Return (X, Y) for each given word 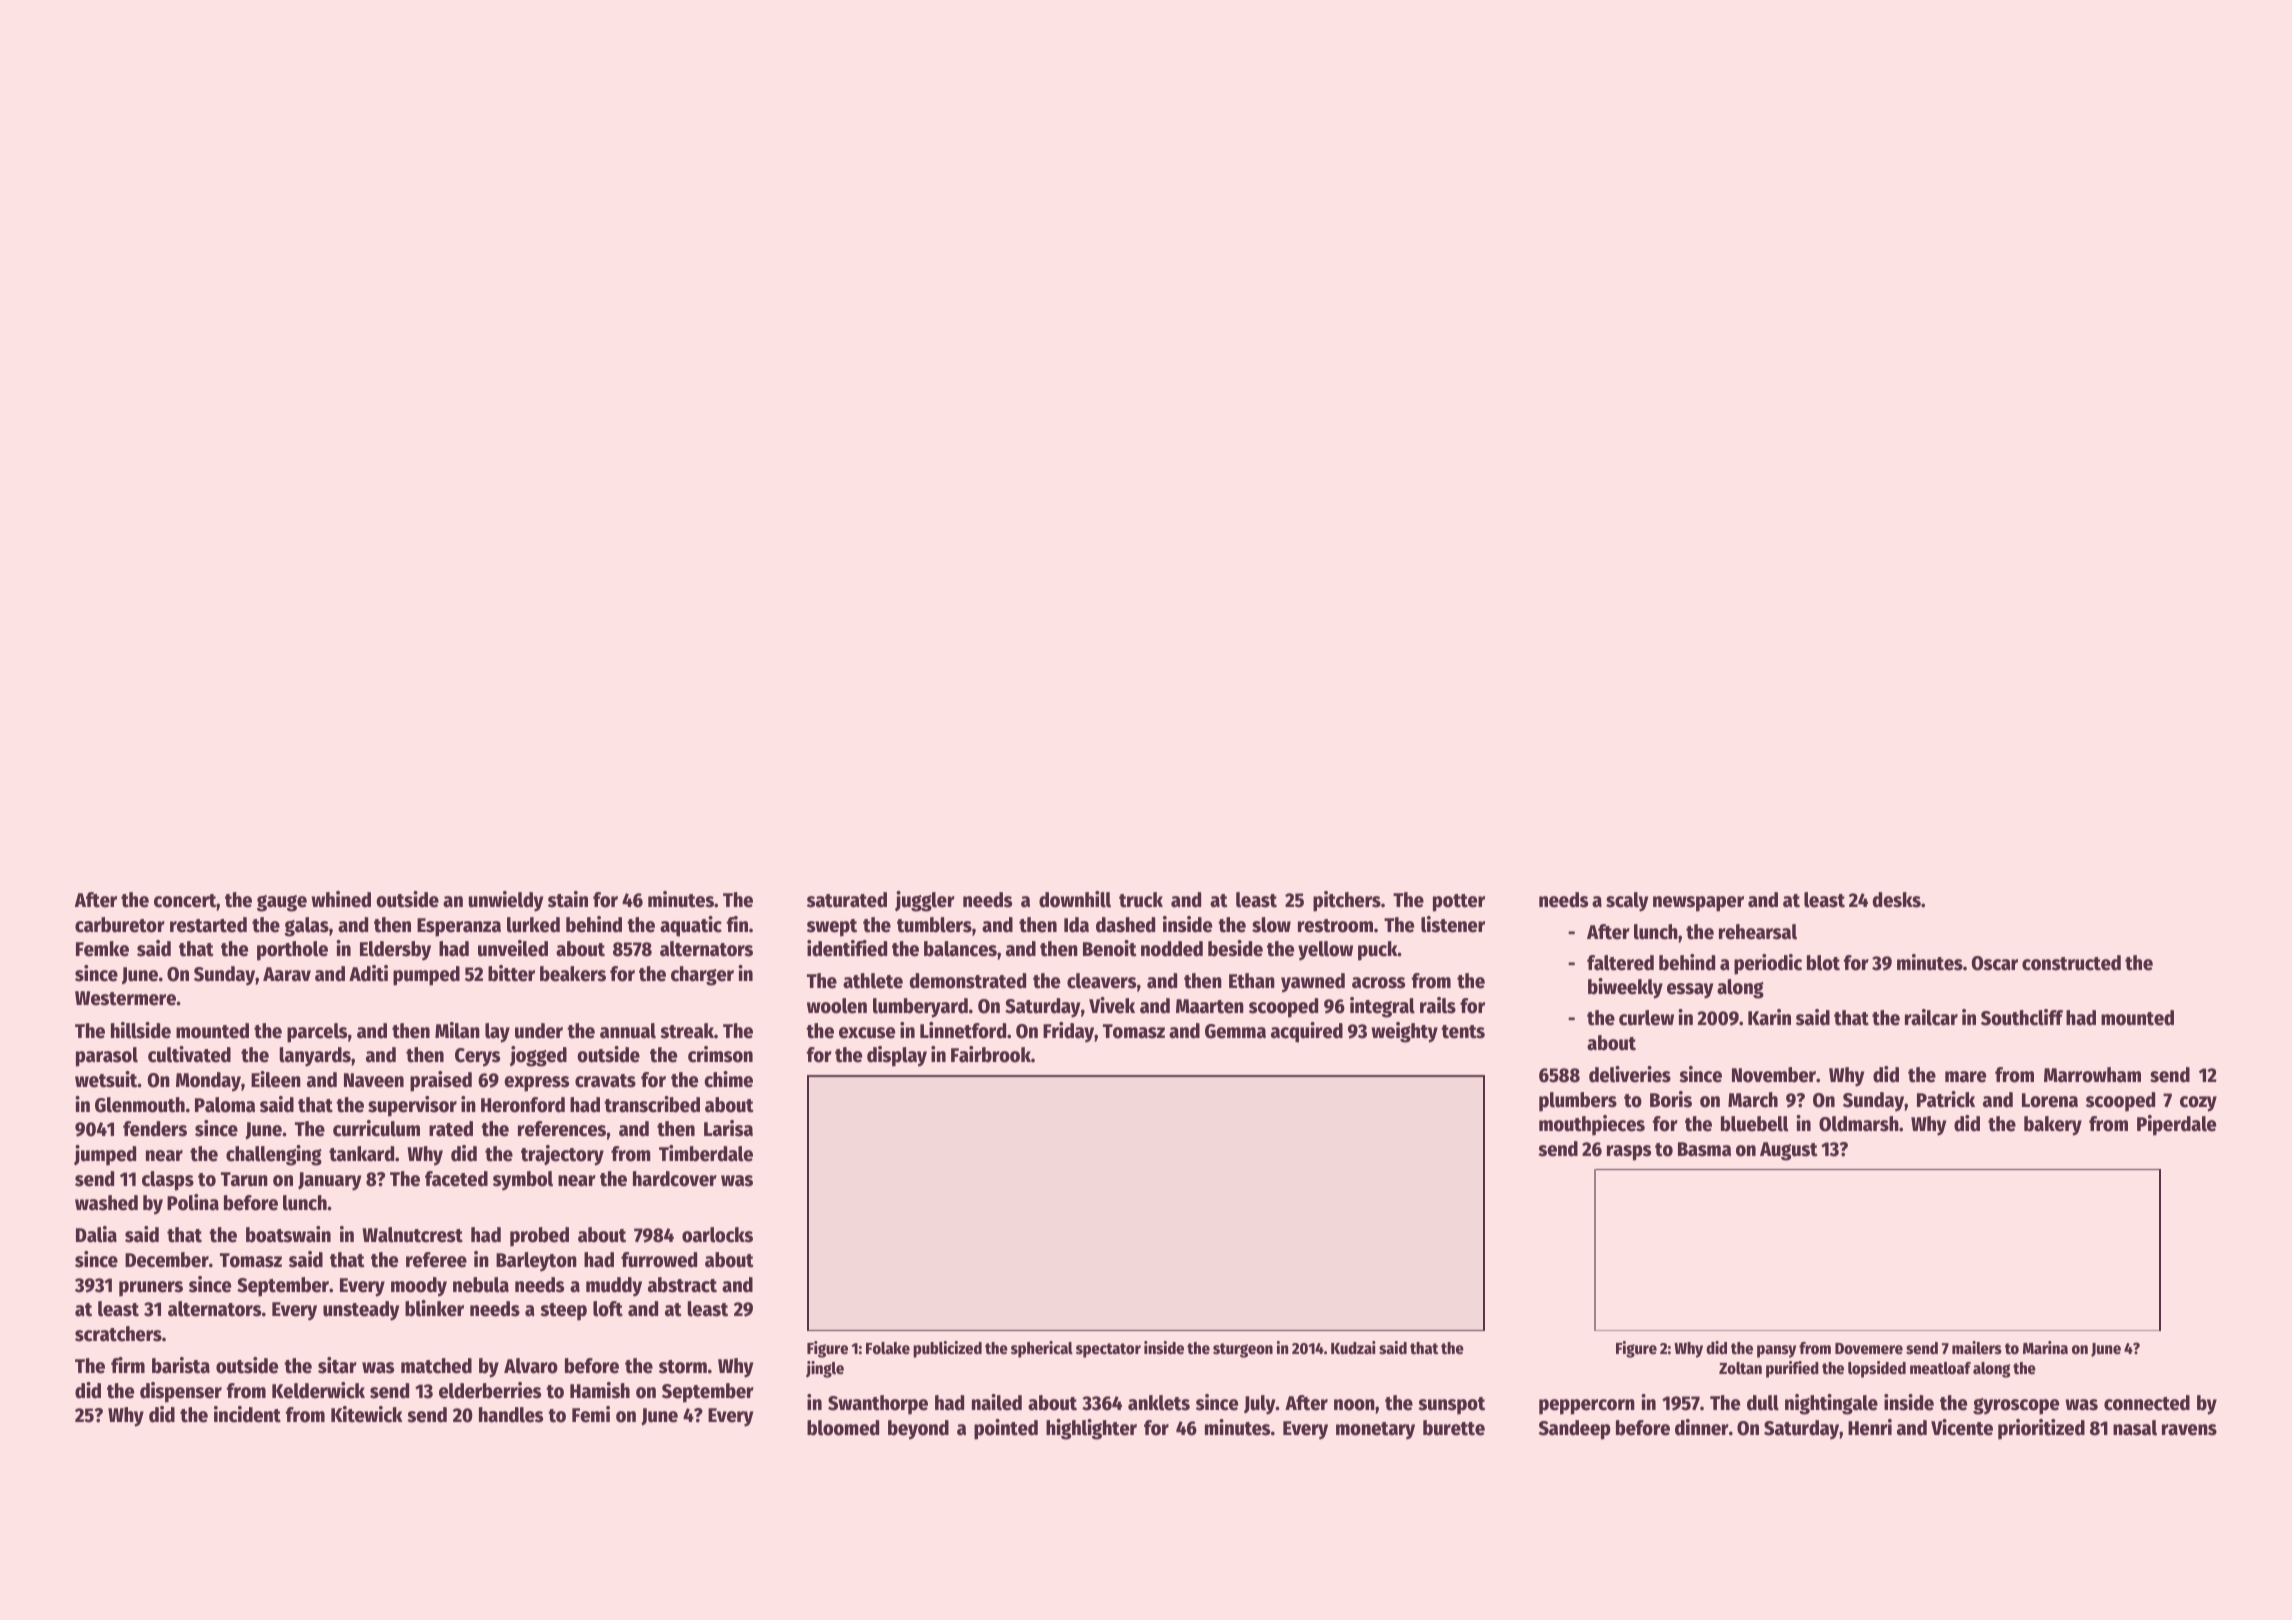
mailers (1977, 1348)
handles (511, 1415)
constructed (2071, 963)
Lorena (2050, 1100)
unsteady (361, 1311)
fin (737, 924)
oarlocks (717, 1235)
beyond (918, 1430)
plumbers (1578, 1102)
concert (185, 901)
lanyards (315, 1057)
